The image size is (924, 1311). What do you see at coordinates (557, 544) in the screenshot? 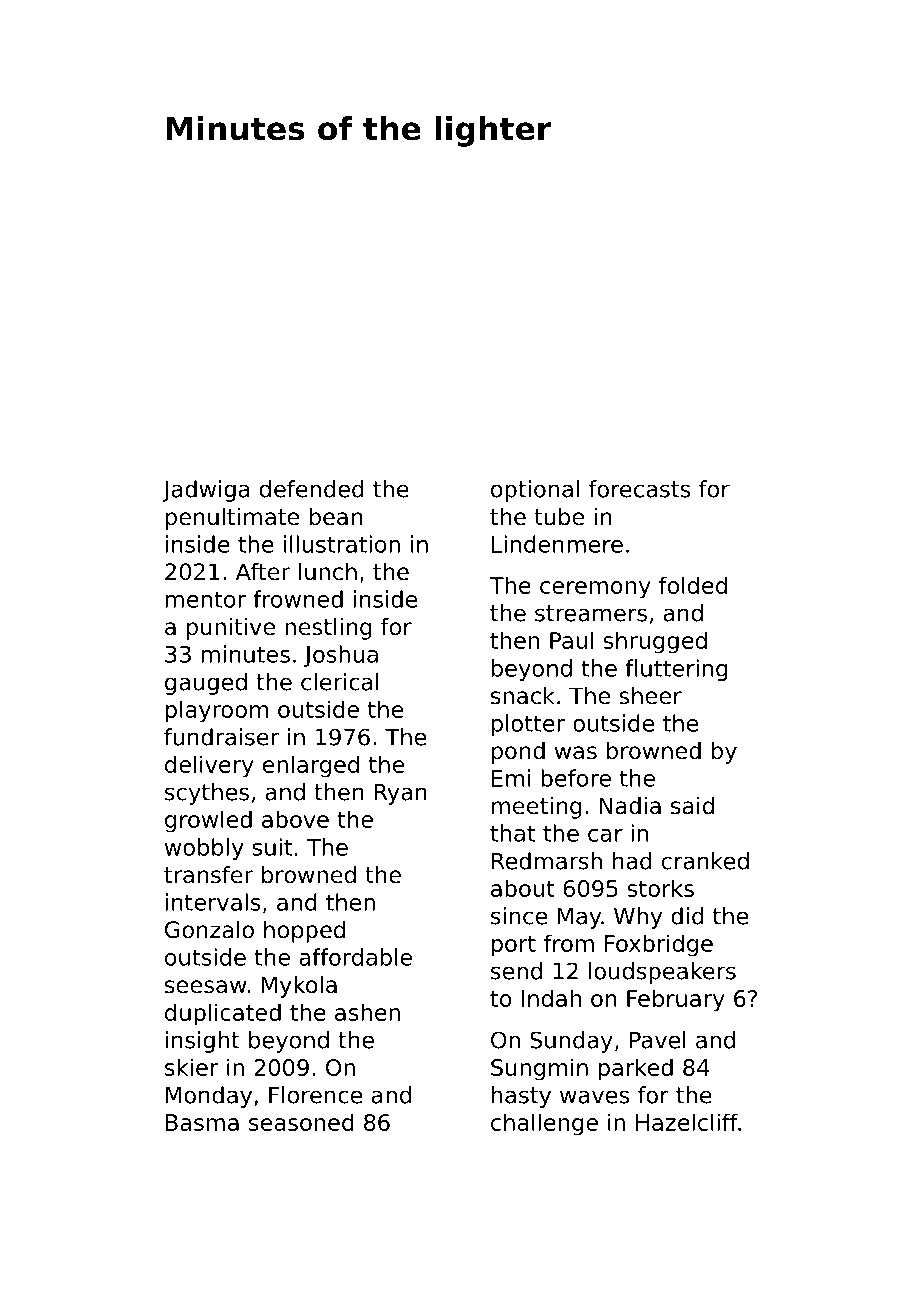
I see `Lindenmere` at bounding box center [557, 544].
